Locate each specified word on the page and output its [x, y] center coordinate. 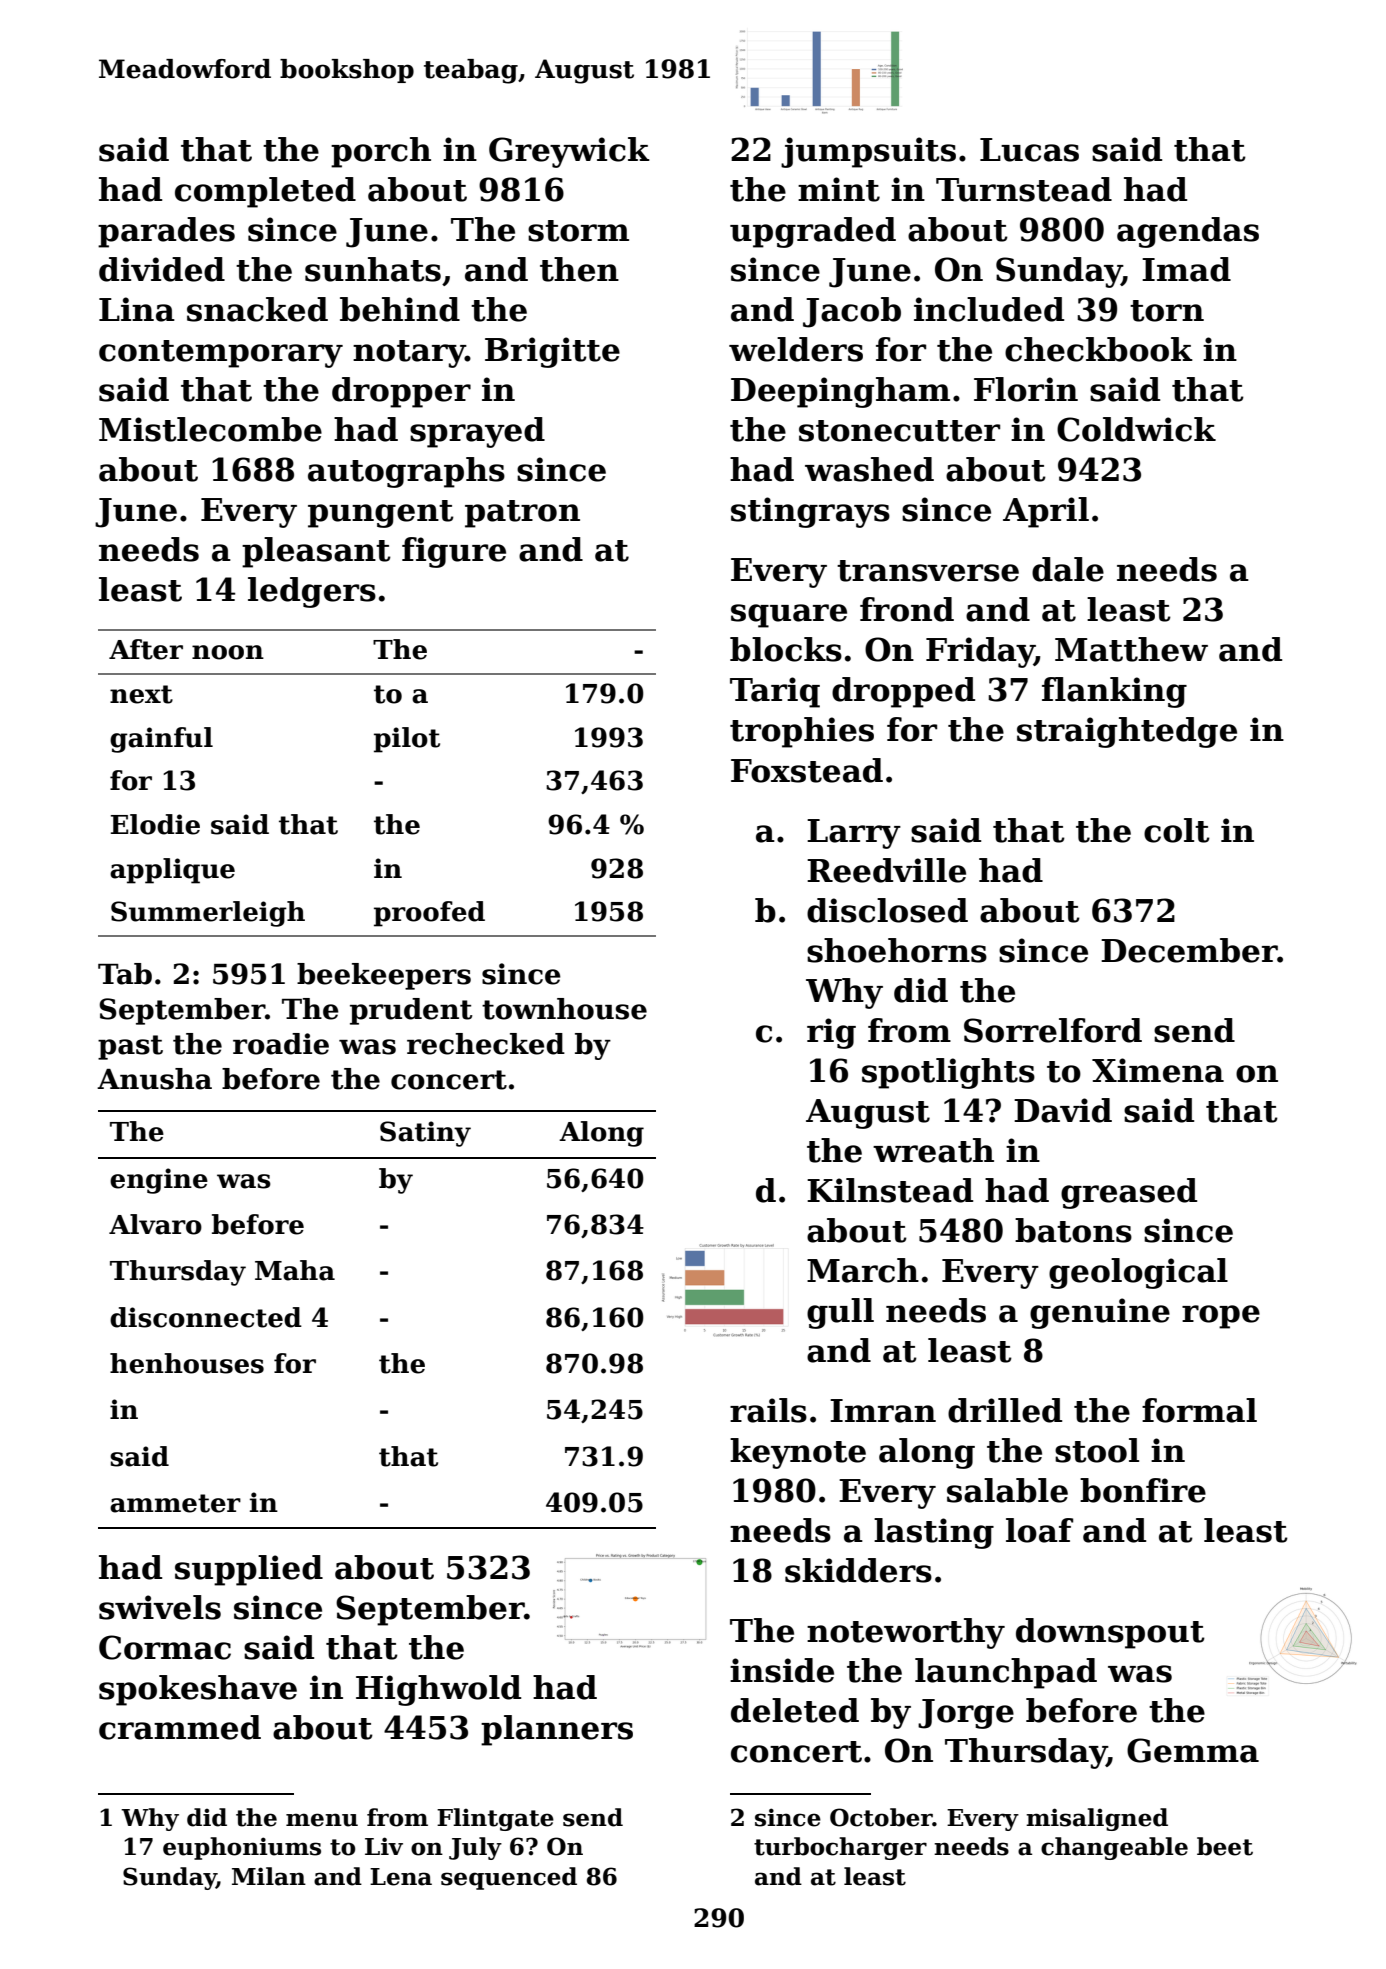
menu [322, 1820]
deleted [795, 1710]
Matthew [1131, 649]
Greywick [569, 152]
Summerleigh [208, 914]
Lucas [1029, 150]
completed [265, 192]
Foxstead [807, 770]
